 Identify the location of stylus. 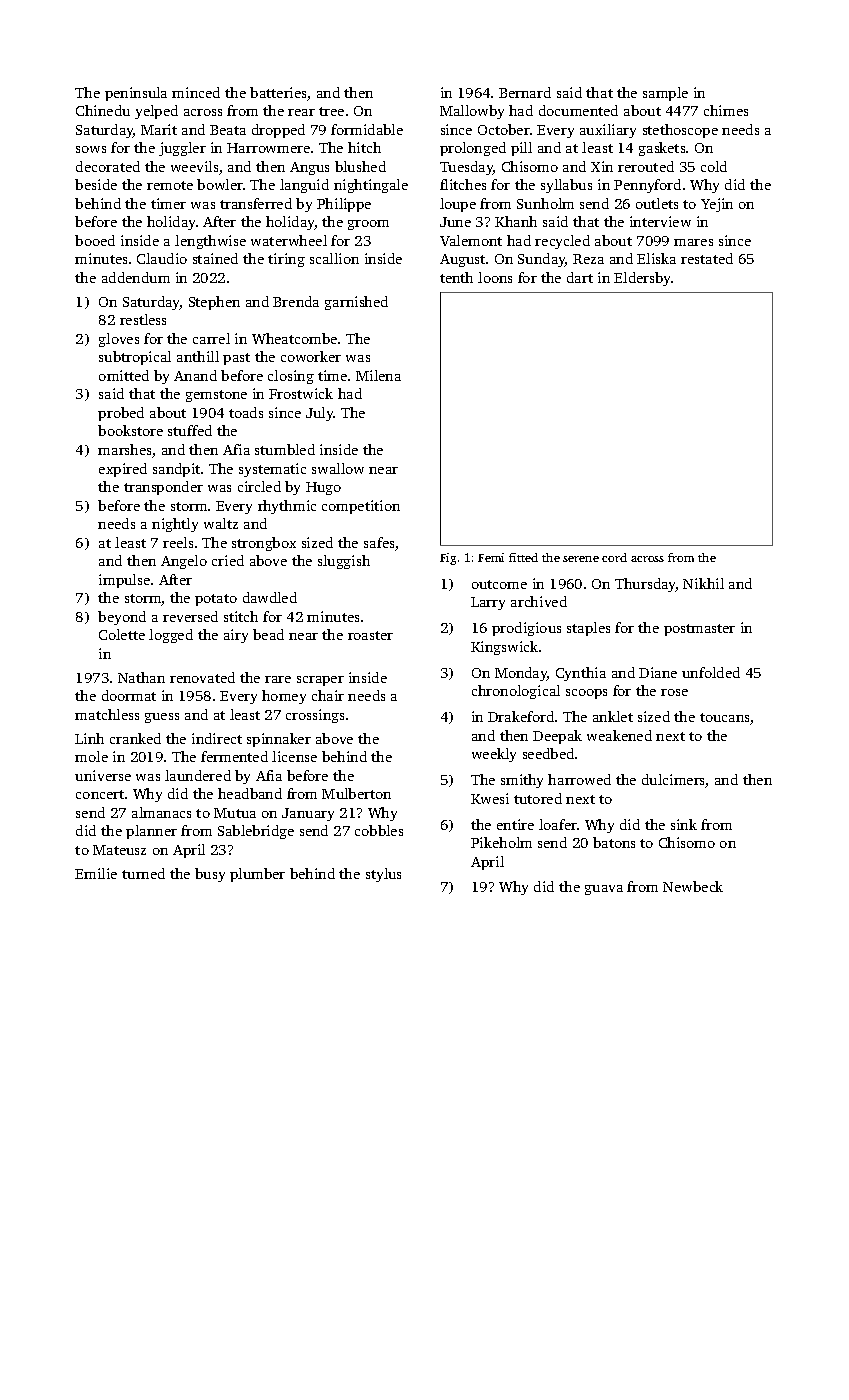
(383, 875).
